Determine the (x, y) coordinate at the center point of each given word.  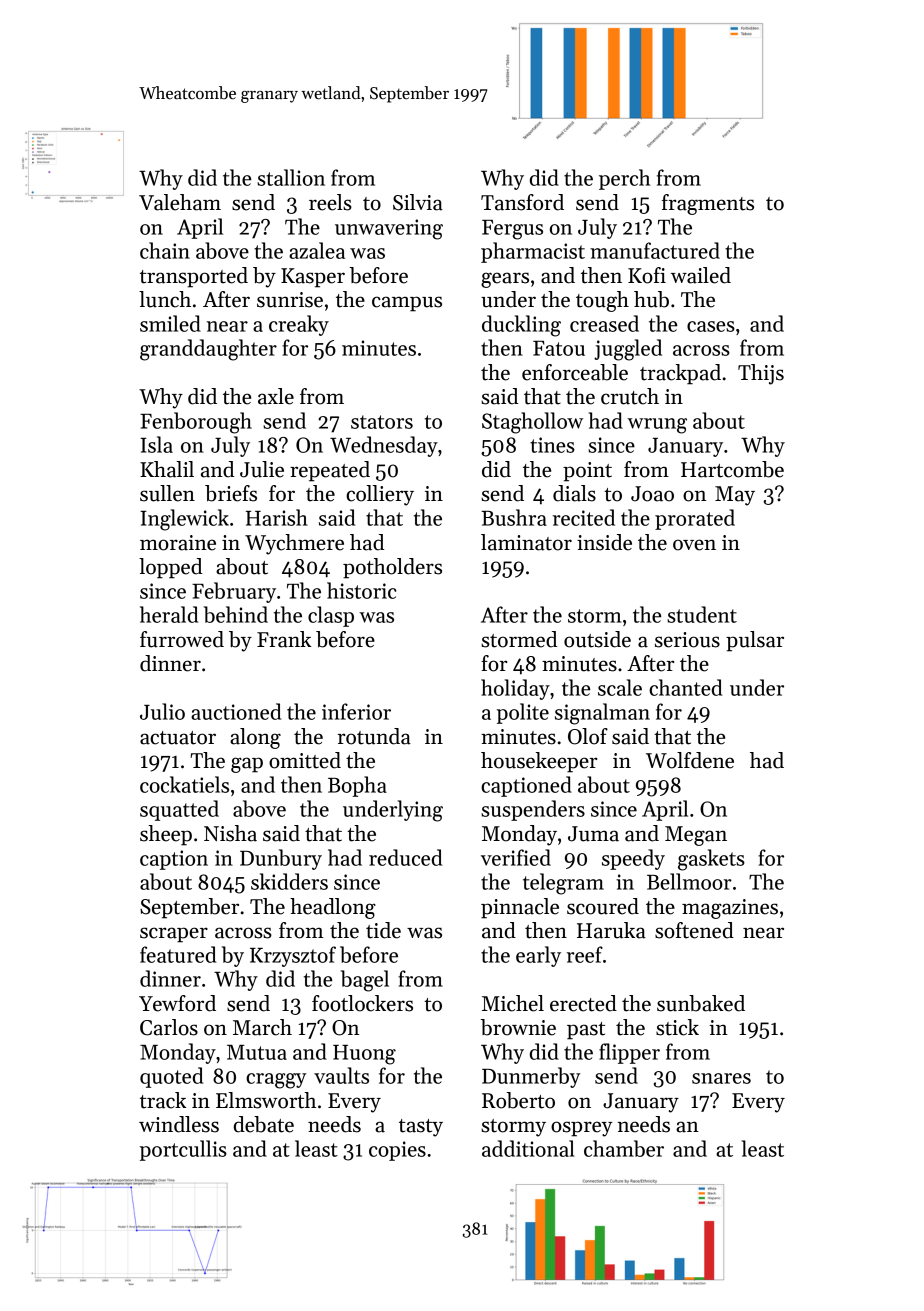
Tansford (522, 202)
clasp (331, 616)
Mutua (257, 1052)
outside (597, 639)
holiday (515, 689)
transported (194, 277)
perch (624, 179)
